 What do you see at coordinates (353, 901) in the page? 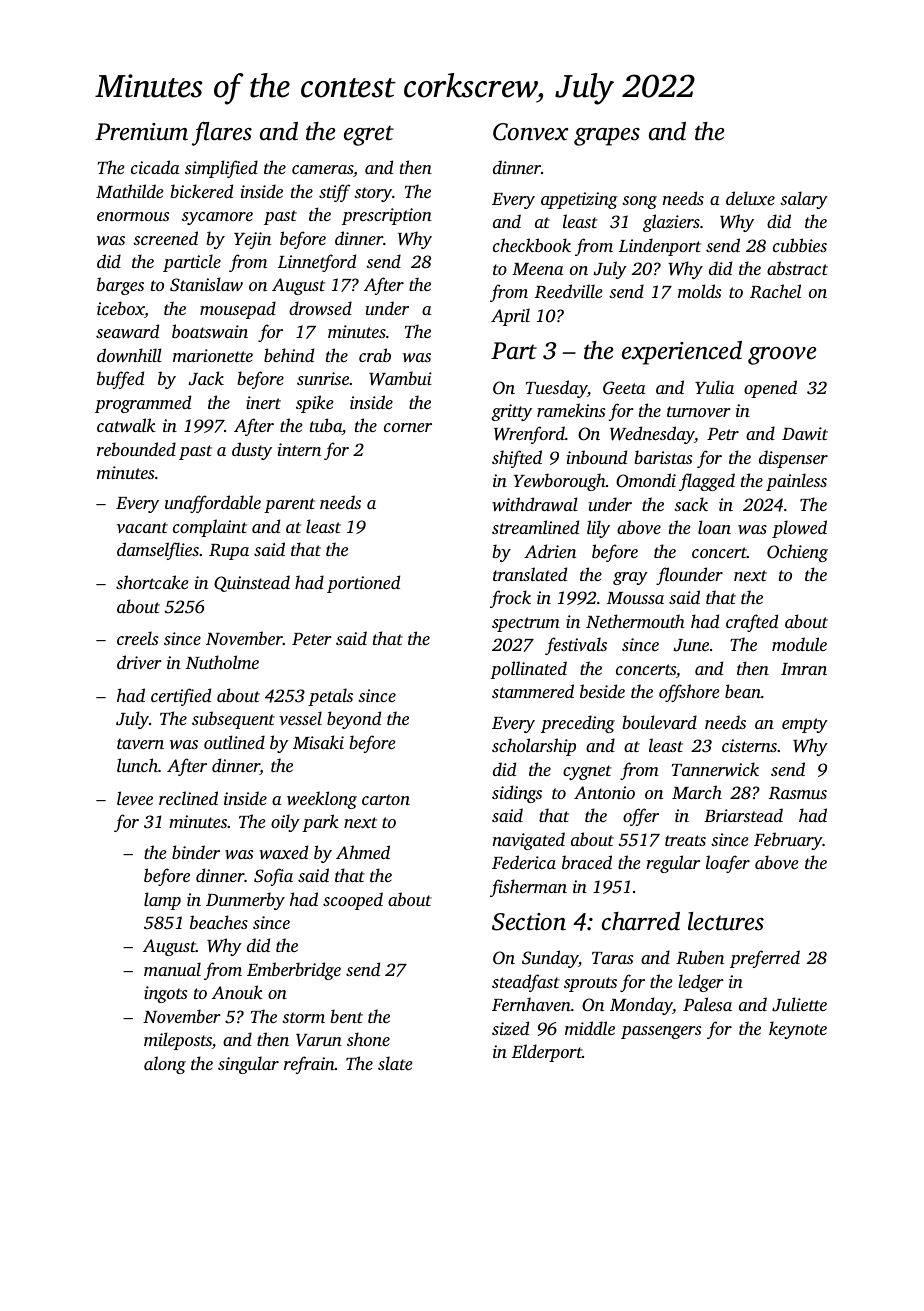
I see `scooped` at bounding box center [353, 901].
